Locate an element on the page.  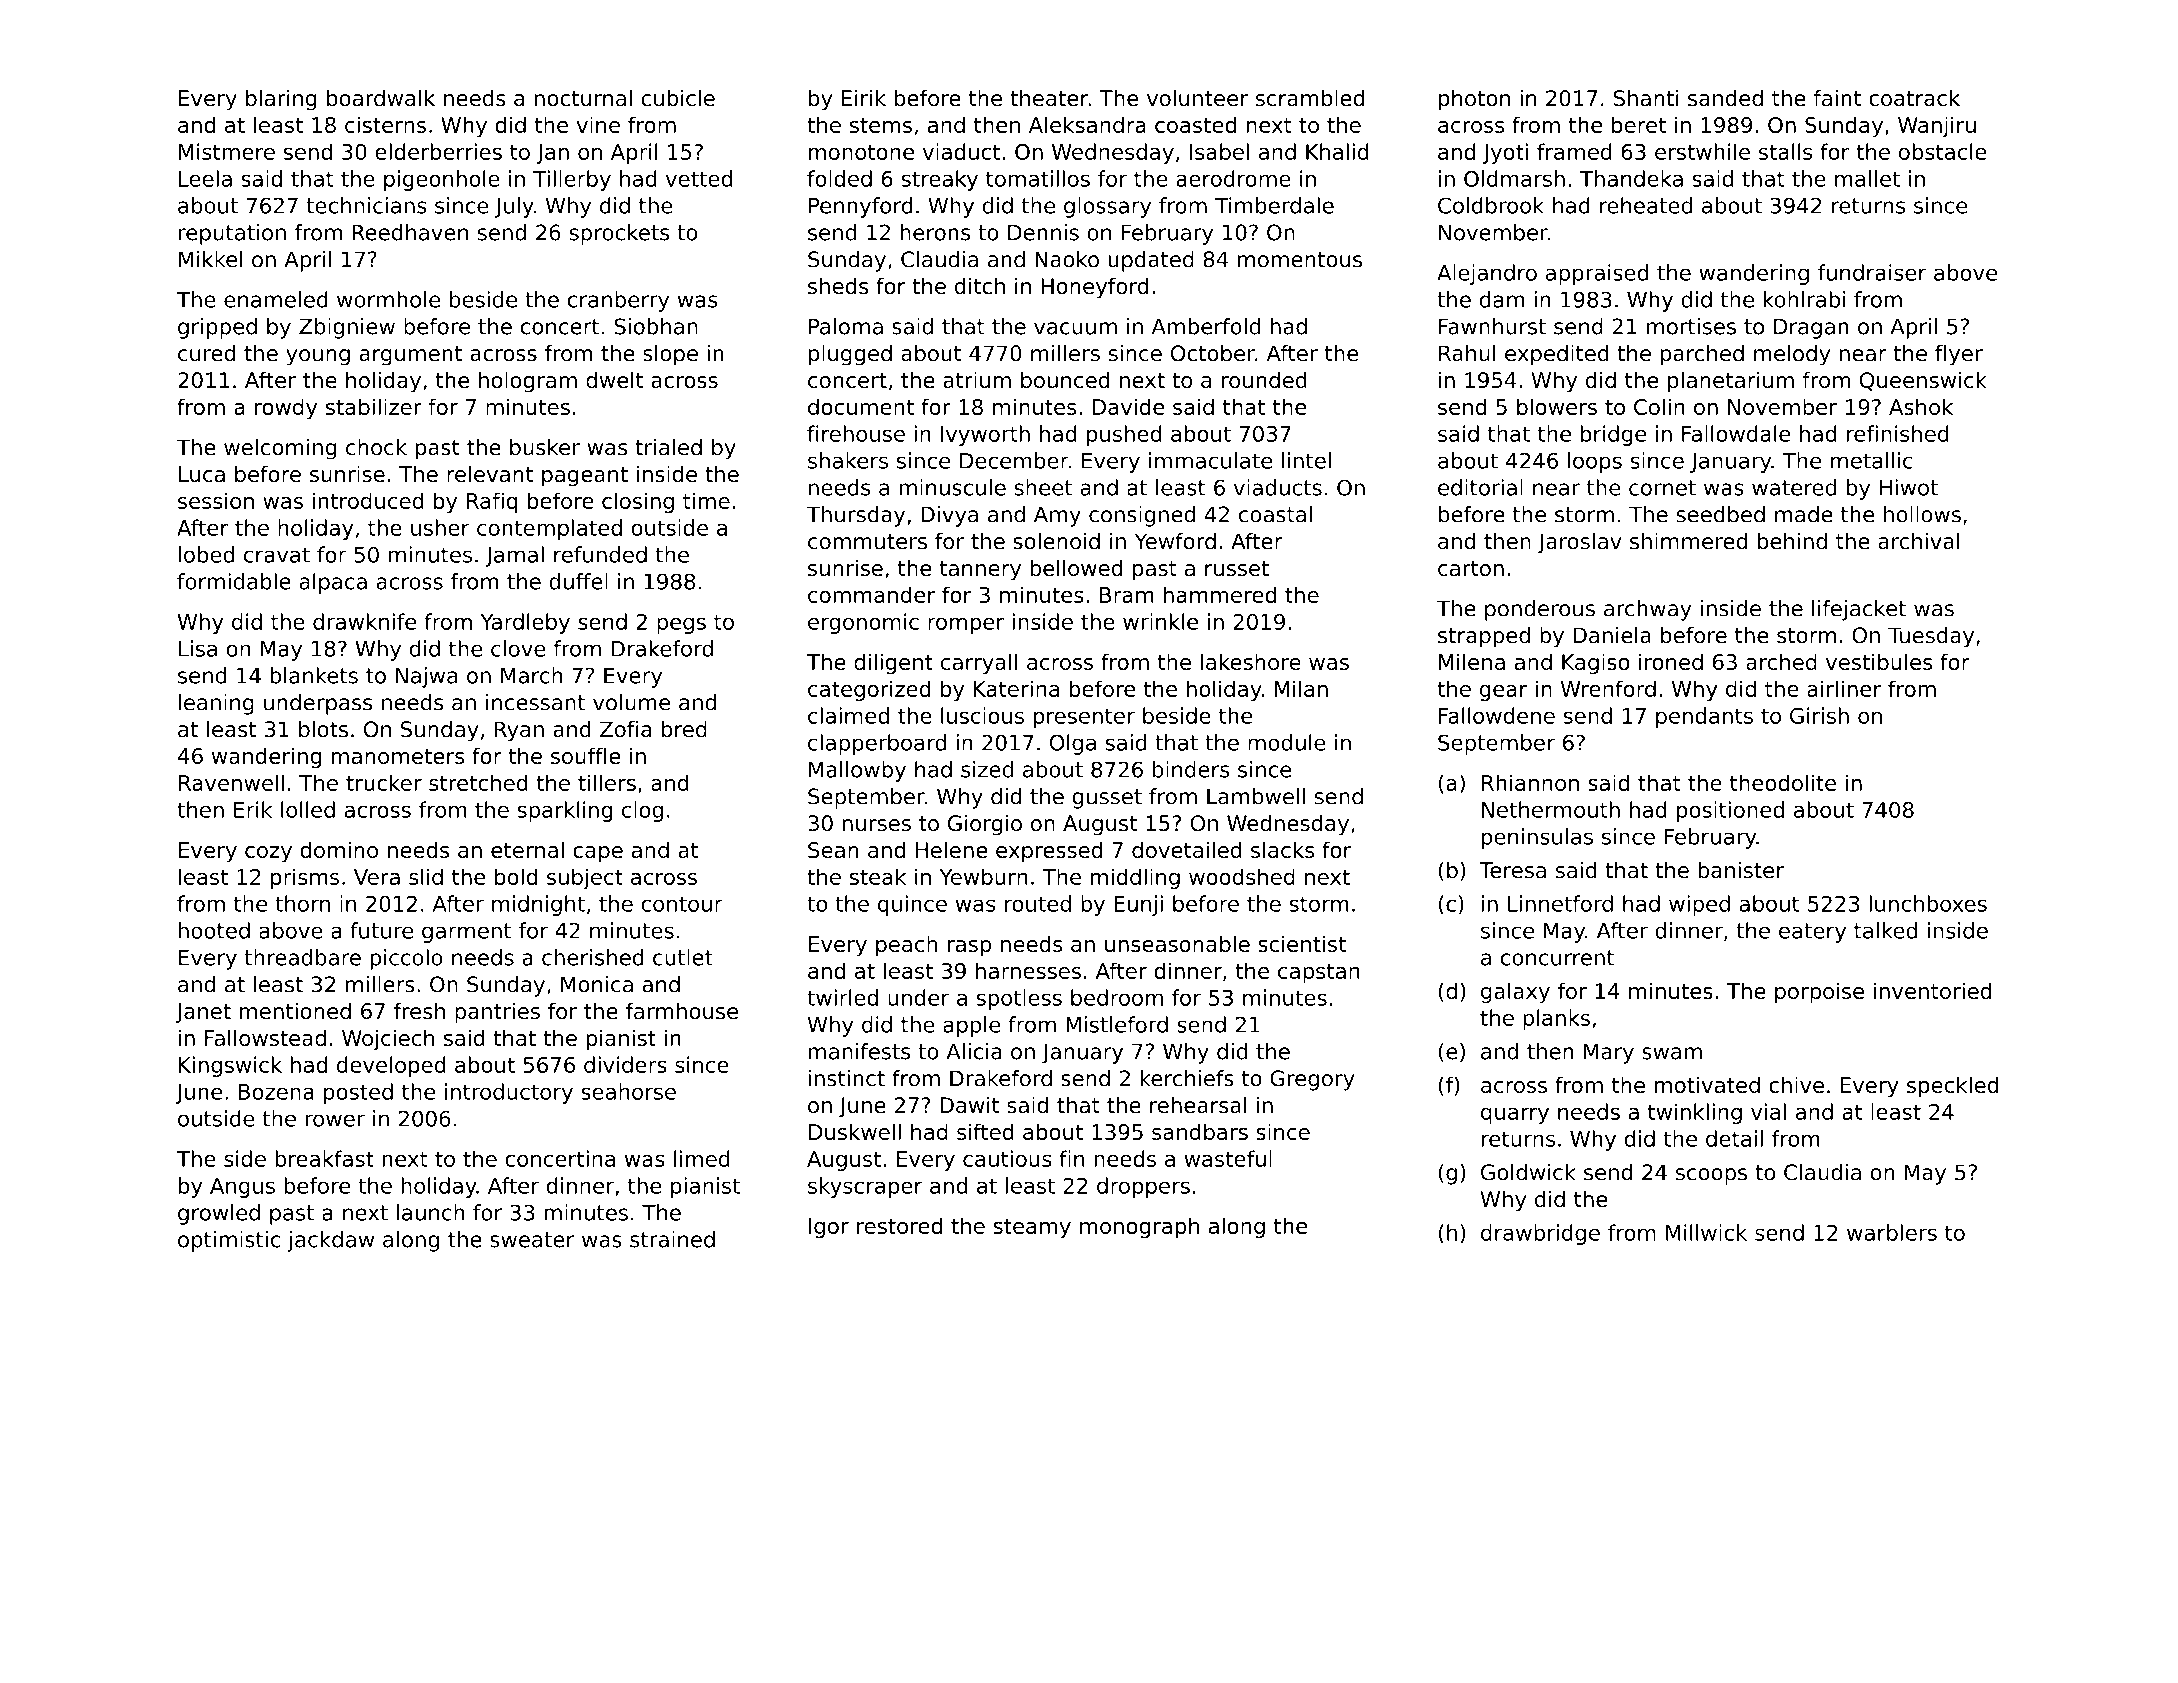
blaring is located at coordinates (281, 100).
